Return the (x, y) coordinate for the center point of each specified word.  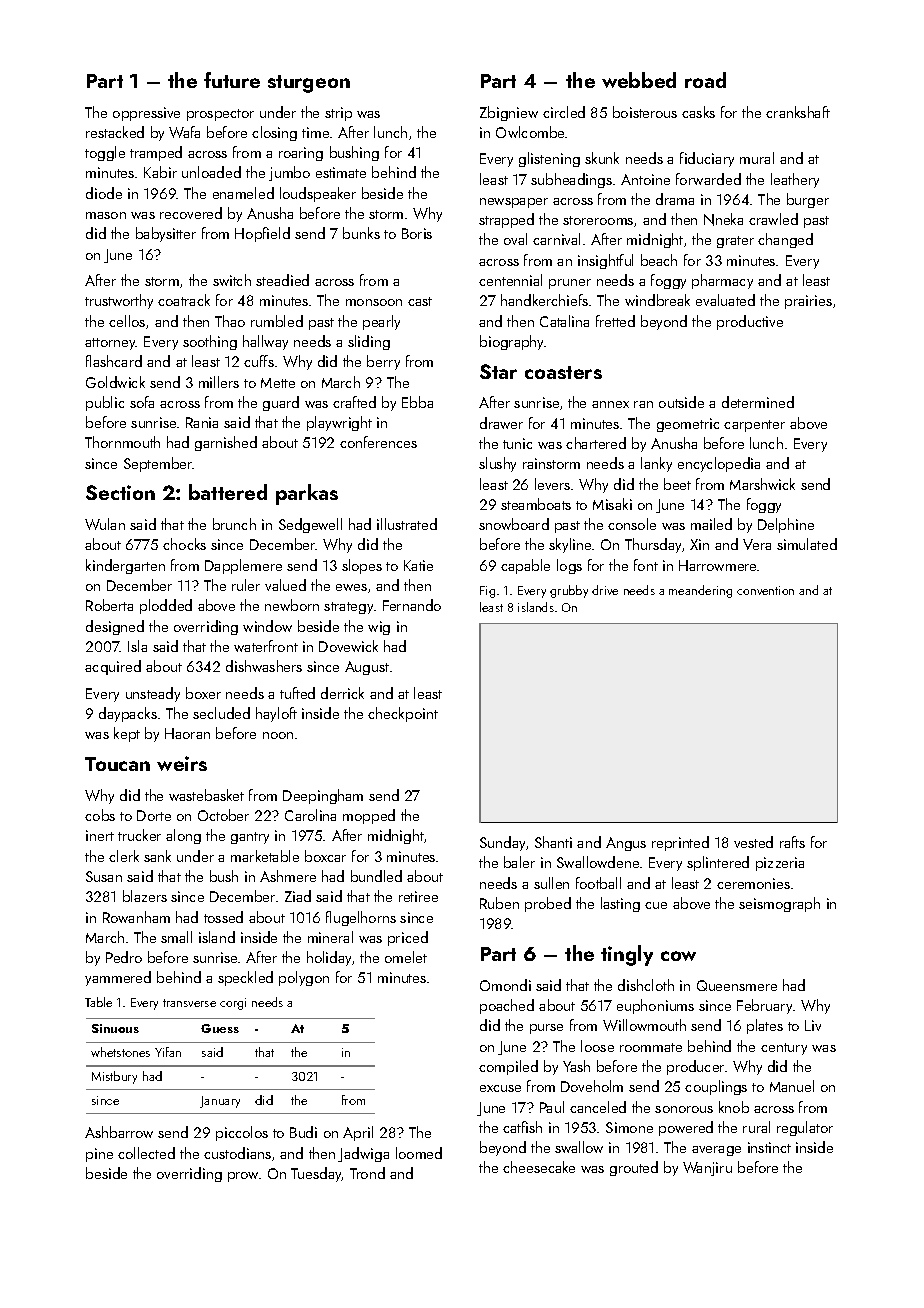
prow (243, 1177)
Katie (418, 565)
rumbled (277, 321)
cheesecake (539, 1167)
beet (677, 484)
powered (686, 1128)
